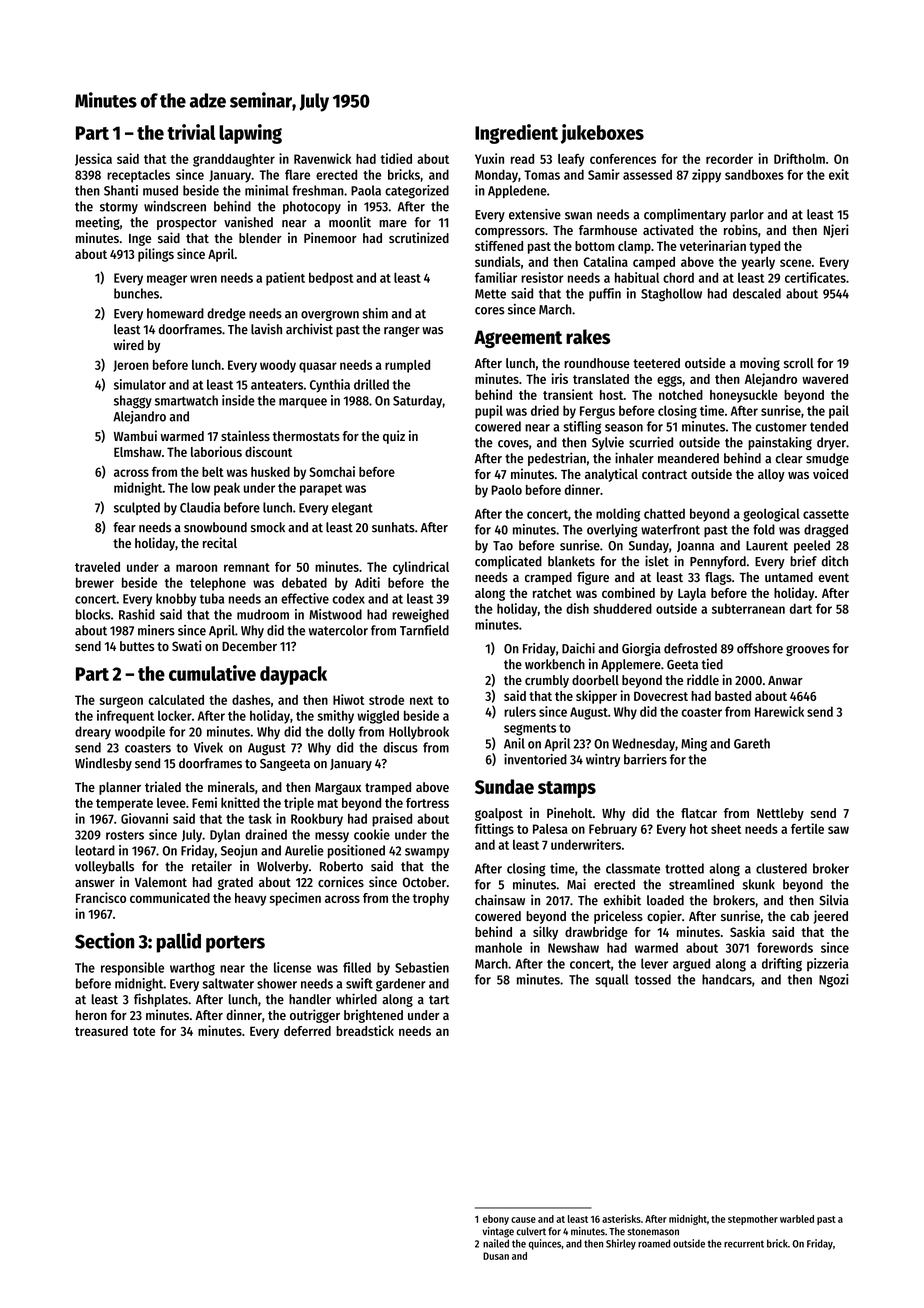 The image size is (924, 1308). Describe the element at coordinates (322, 158) in the screenshot. I see `Ravenwick` at that location.
